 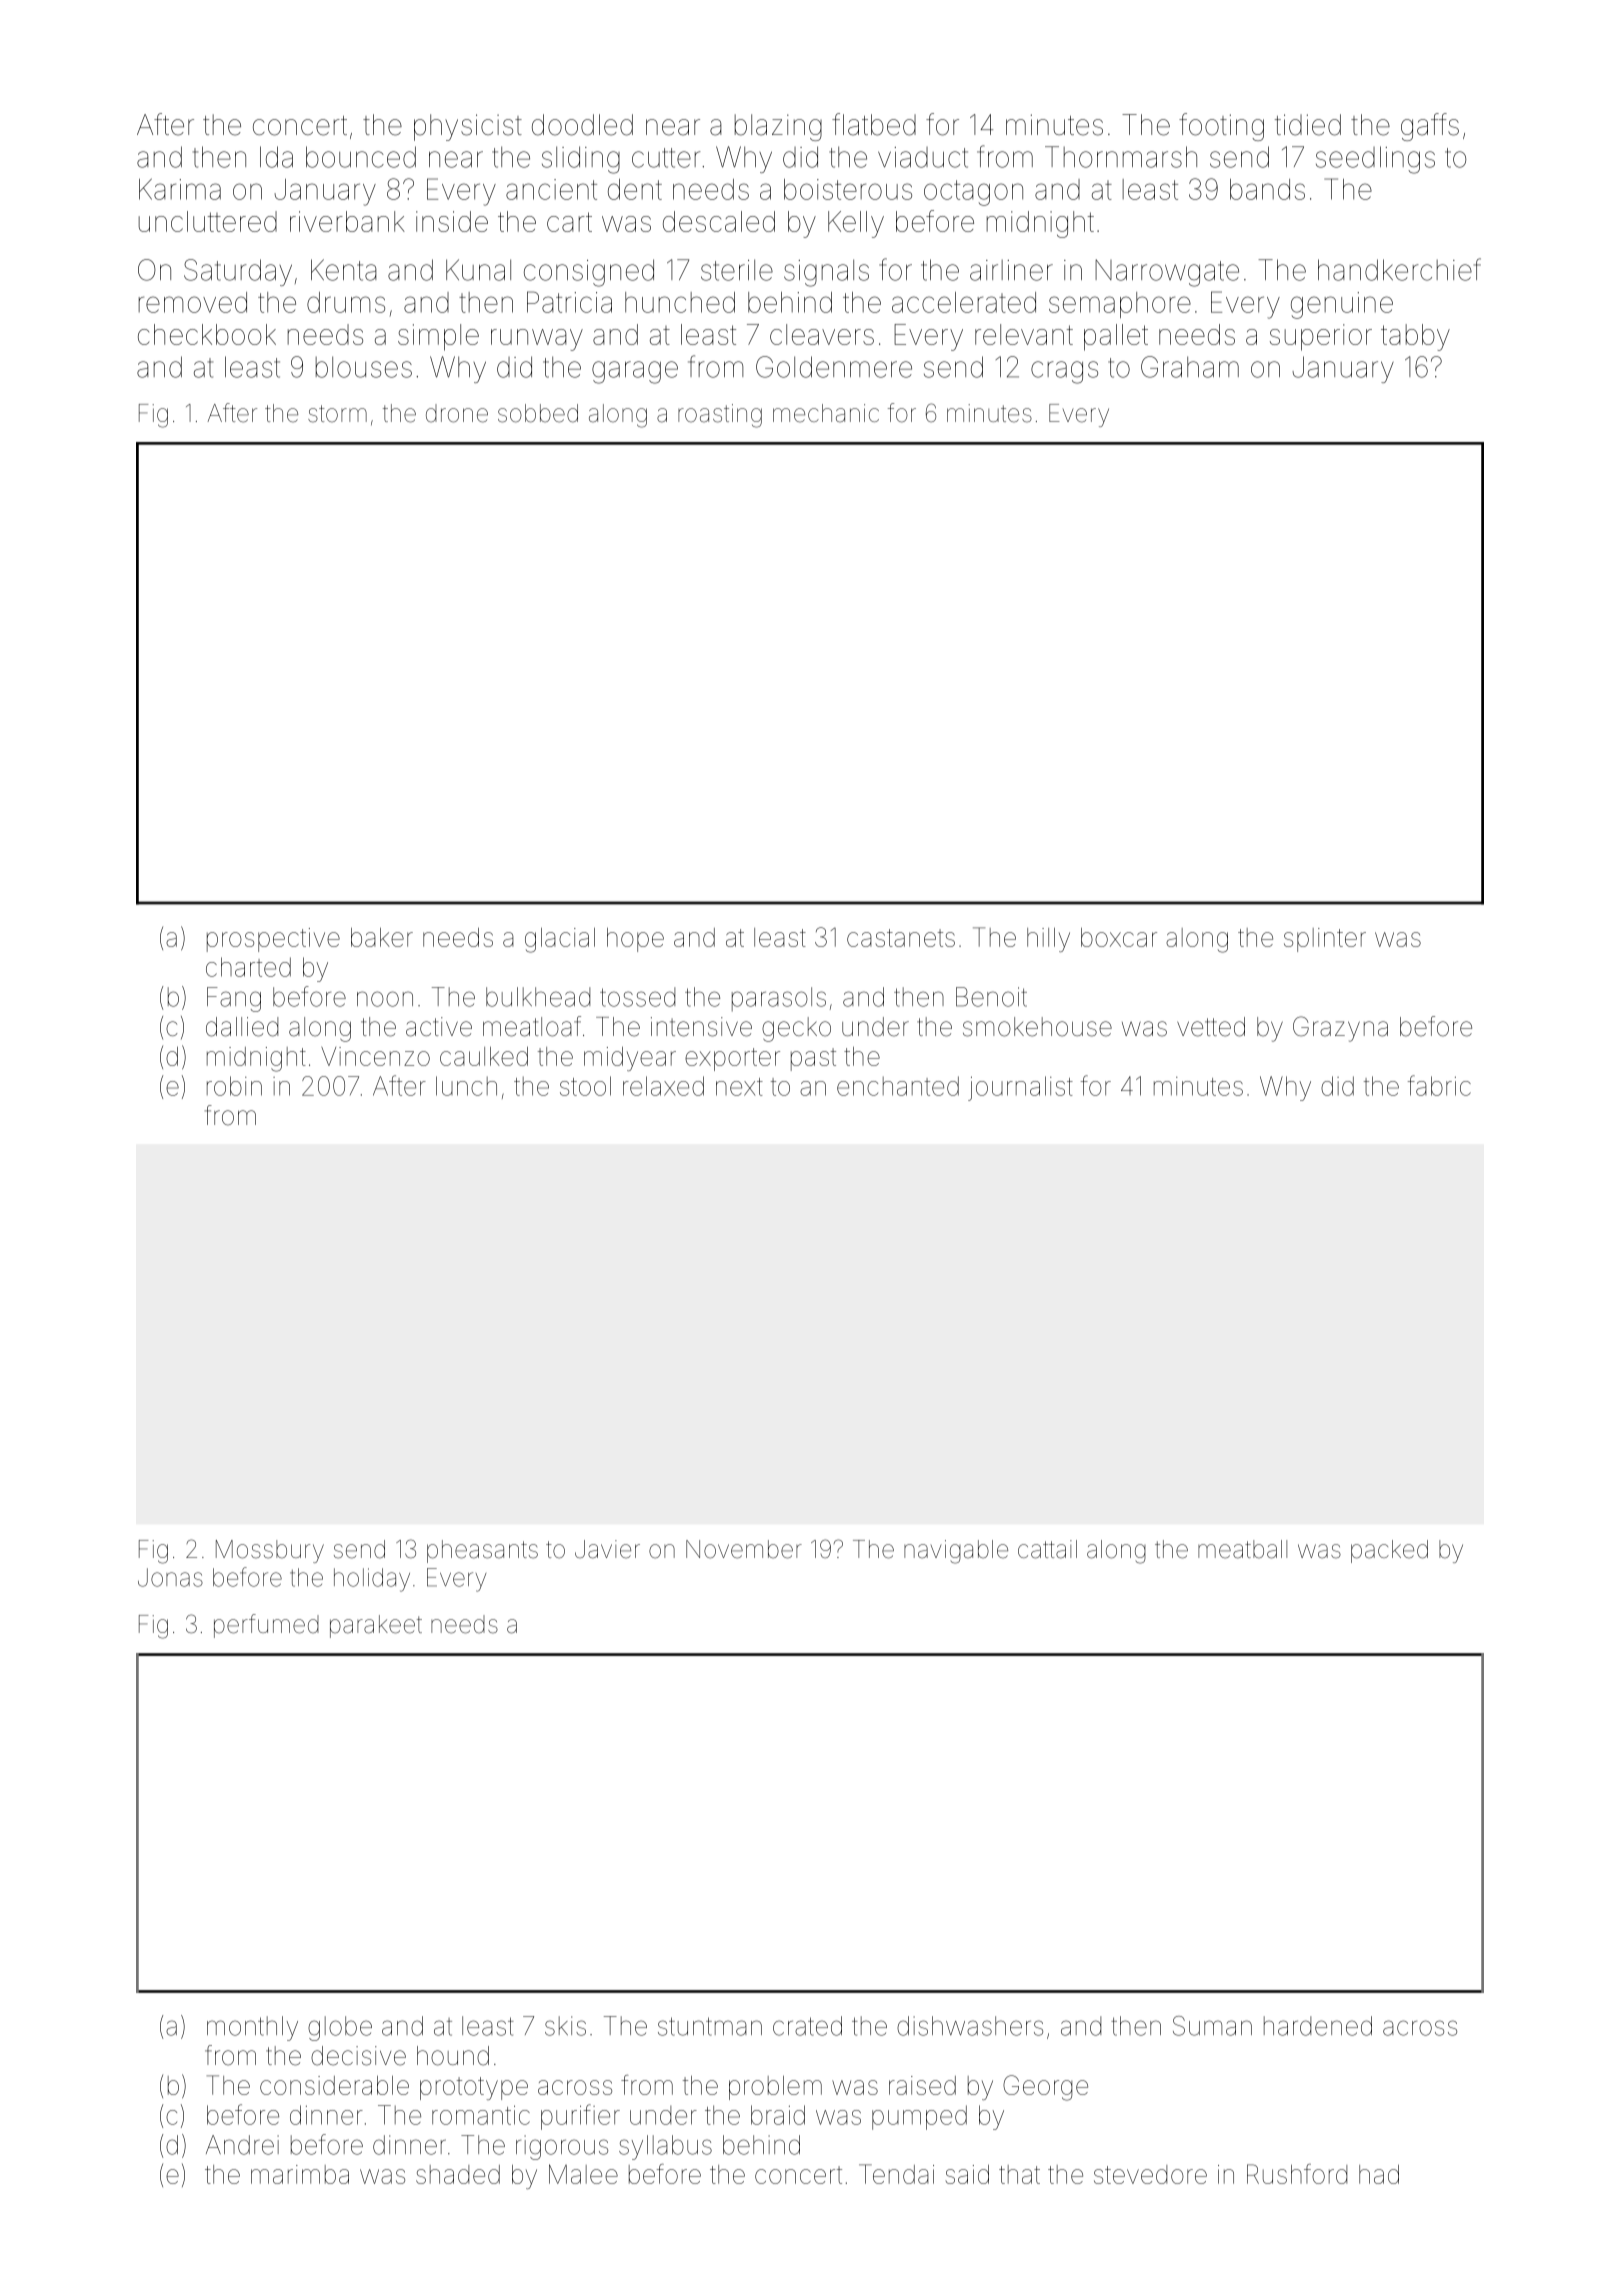 What do you see at coordinates (898, 1086) in the screenshot?
I see `enchanted` at bounding box center [898, 1086].
